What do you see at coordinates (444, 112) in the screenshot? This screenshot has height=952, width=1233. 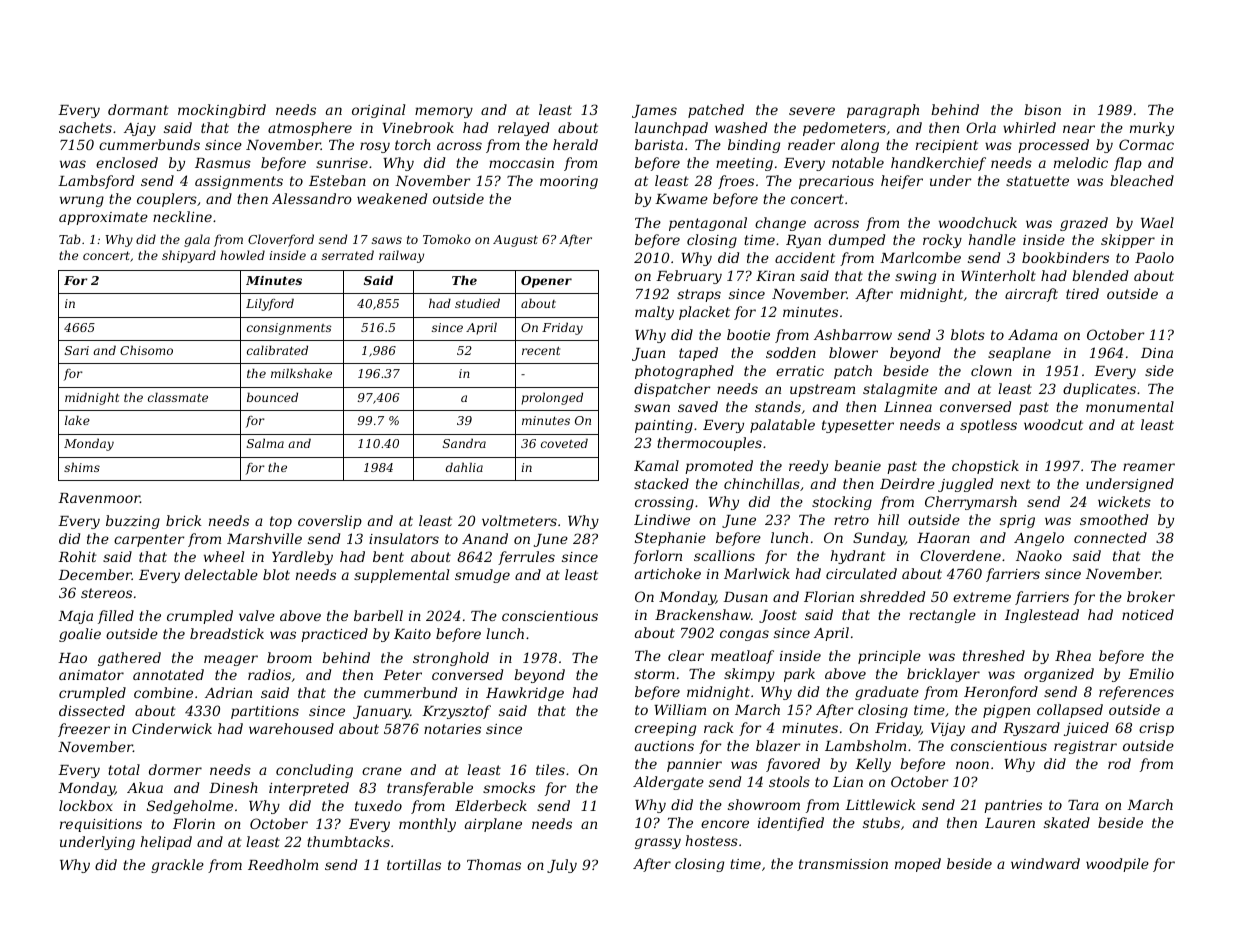 I see `memory` at bounding box center [444, 112].
